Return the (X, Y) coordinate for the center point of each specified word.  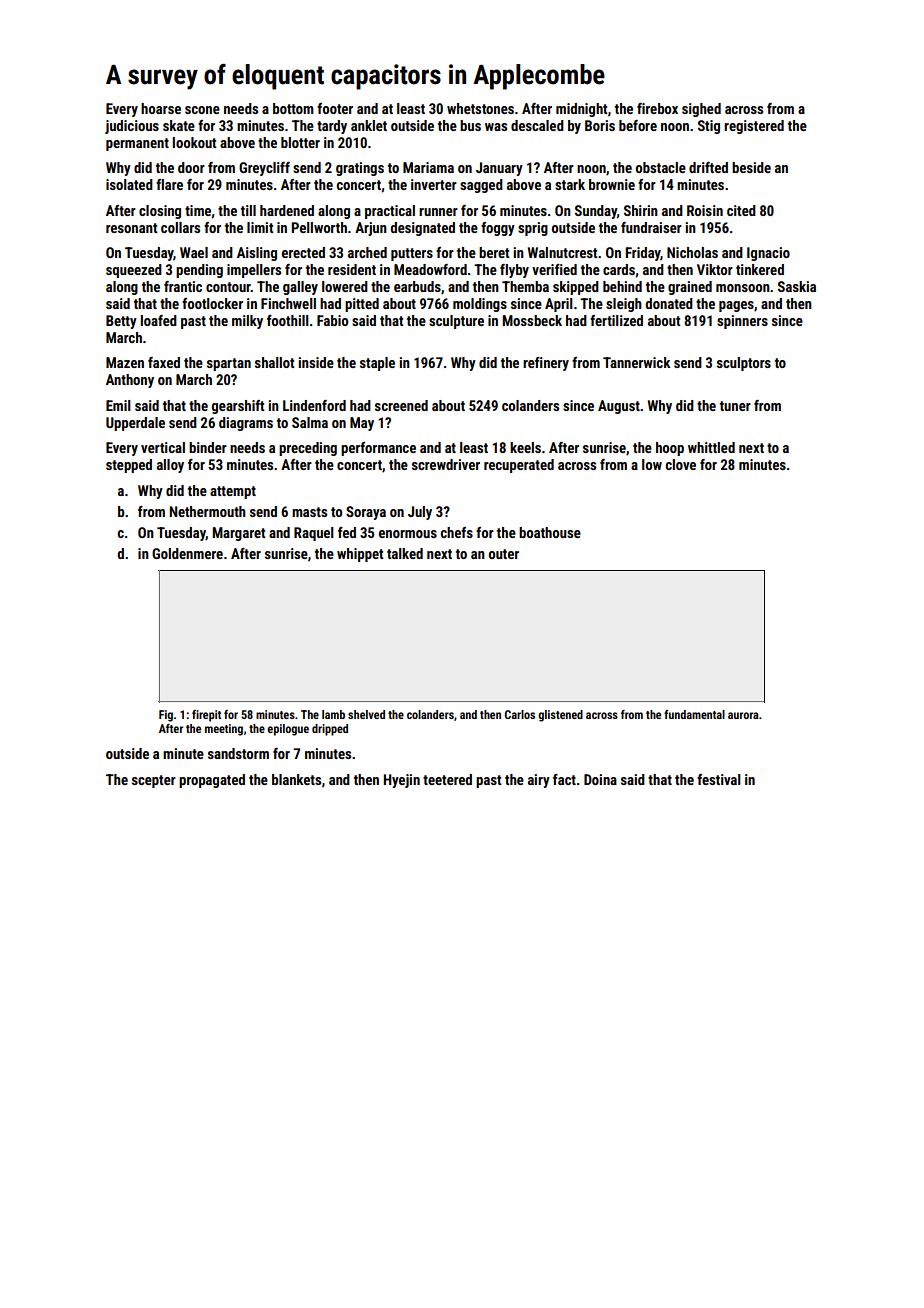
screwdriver (446, 464)
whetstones (480, 108)
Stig (709, 127)
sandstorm (238, 753)
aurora (743, 715)
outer (504, 554)
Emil (118, 405)
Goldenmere (187, 553)
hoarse (161, 108)
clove (681, 464)
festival (719, 779)
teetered (447, 779)
